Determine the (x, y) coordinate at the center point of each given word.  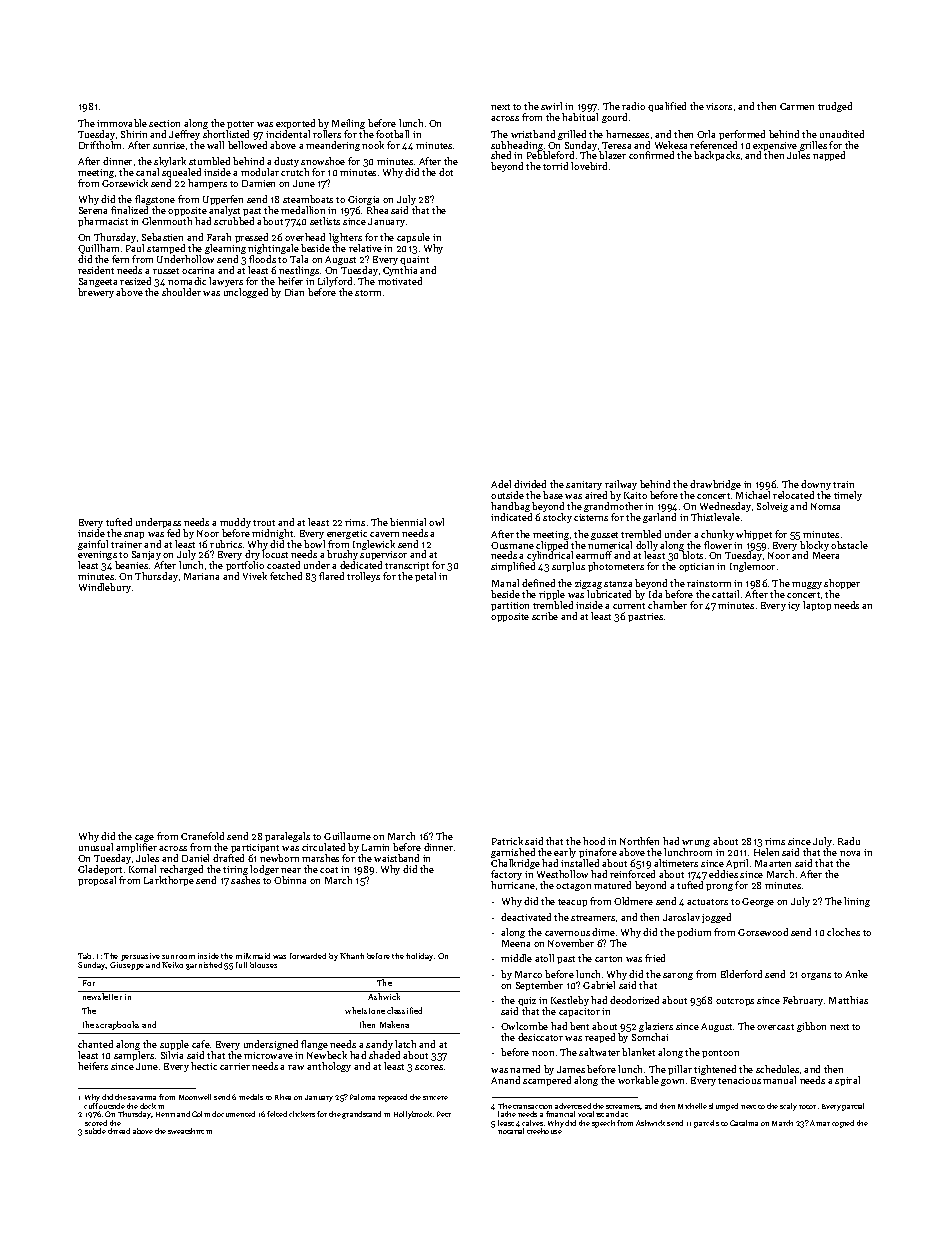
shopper (842, 584)
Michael (753, 495)
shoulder (181, 292)
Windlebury (105, 588)
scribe (545, 616)
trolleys (363, 577)
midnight (272, 534)
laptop (817, 606)
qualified (667, 107)
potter (240, 125)
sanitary (584, 485)
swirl (551, 106)
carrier (235, 1066)
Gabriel (599, 985)
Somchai (650, 1037)
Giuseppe (127, 966)
